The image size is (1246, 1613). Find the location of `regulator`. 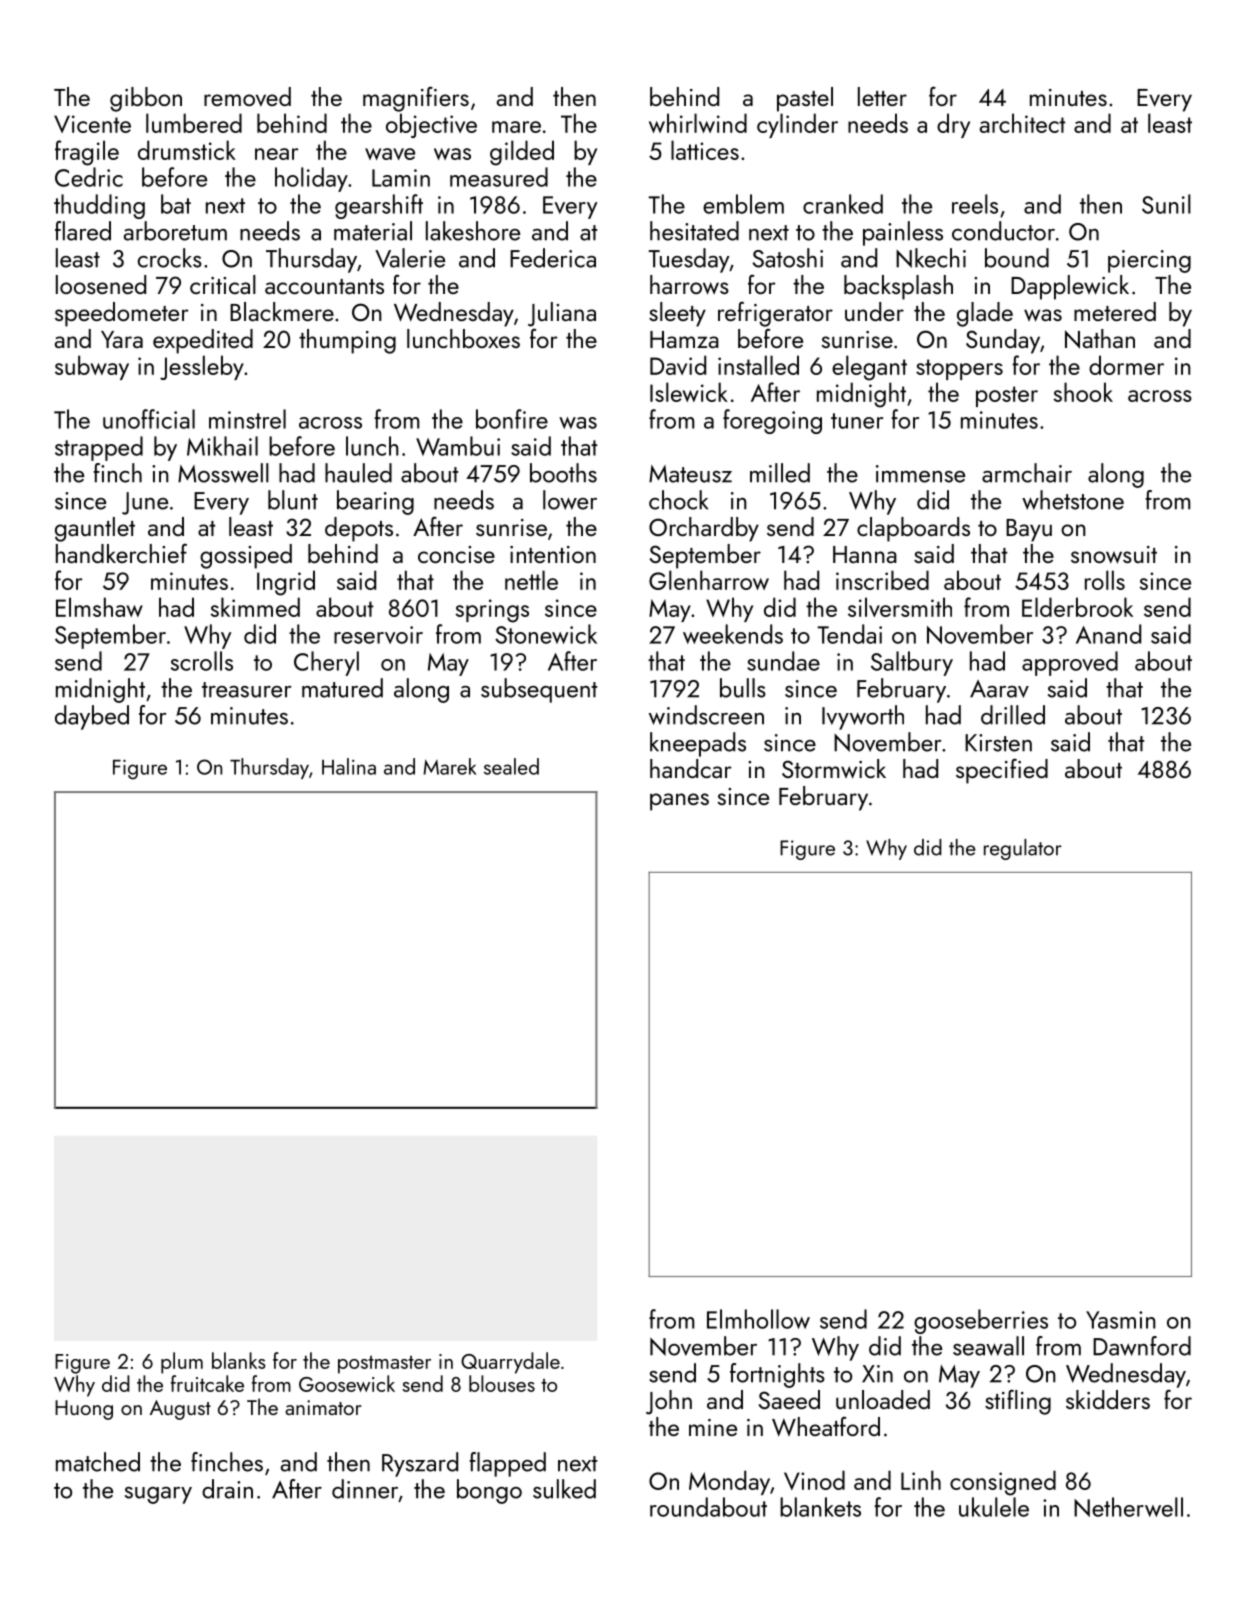

regulator is located at coordinates (1023, 849).
